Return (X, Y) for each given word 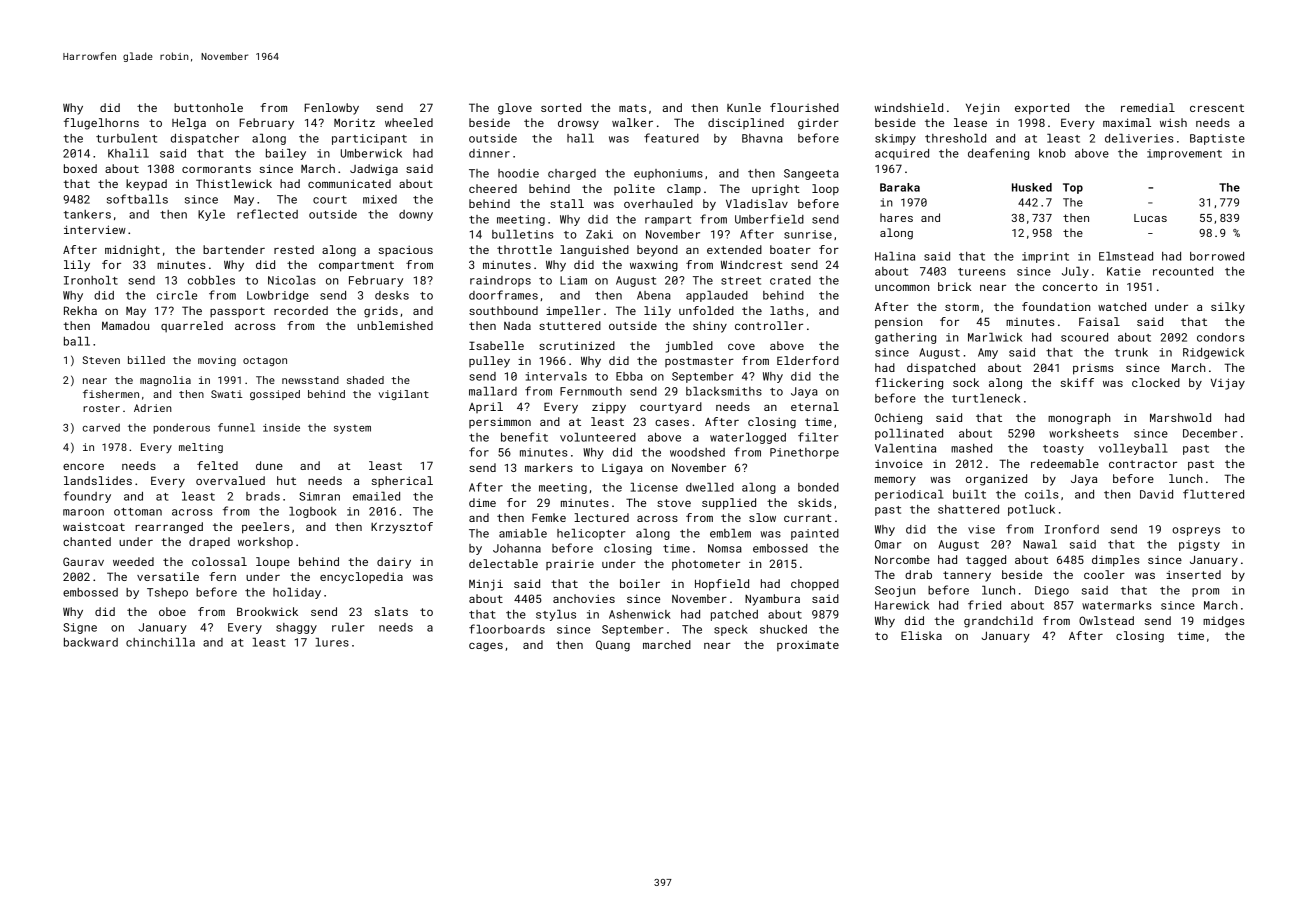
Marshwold (1180, 417)
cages (486, 647)
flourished (804, 107)
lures (332, 642)
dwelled (710, 487)
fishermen (111, 393)
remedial (1148, 107)
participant (369, 139)
